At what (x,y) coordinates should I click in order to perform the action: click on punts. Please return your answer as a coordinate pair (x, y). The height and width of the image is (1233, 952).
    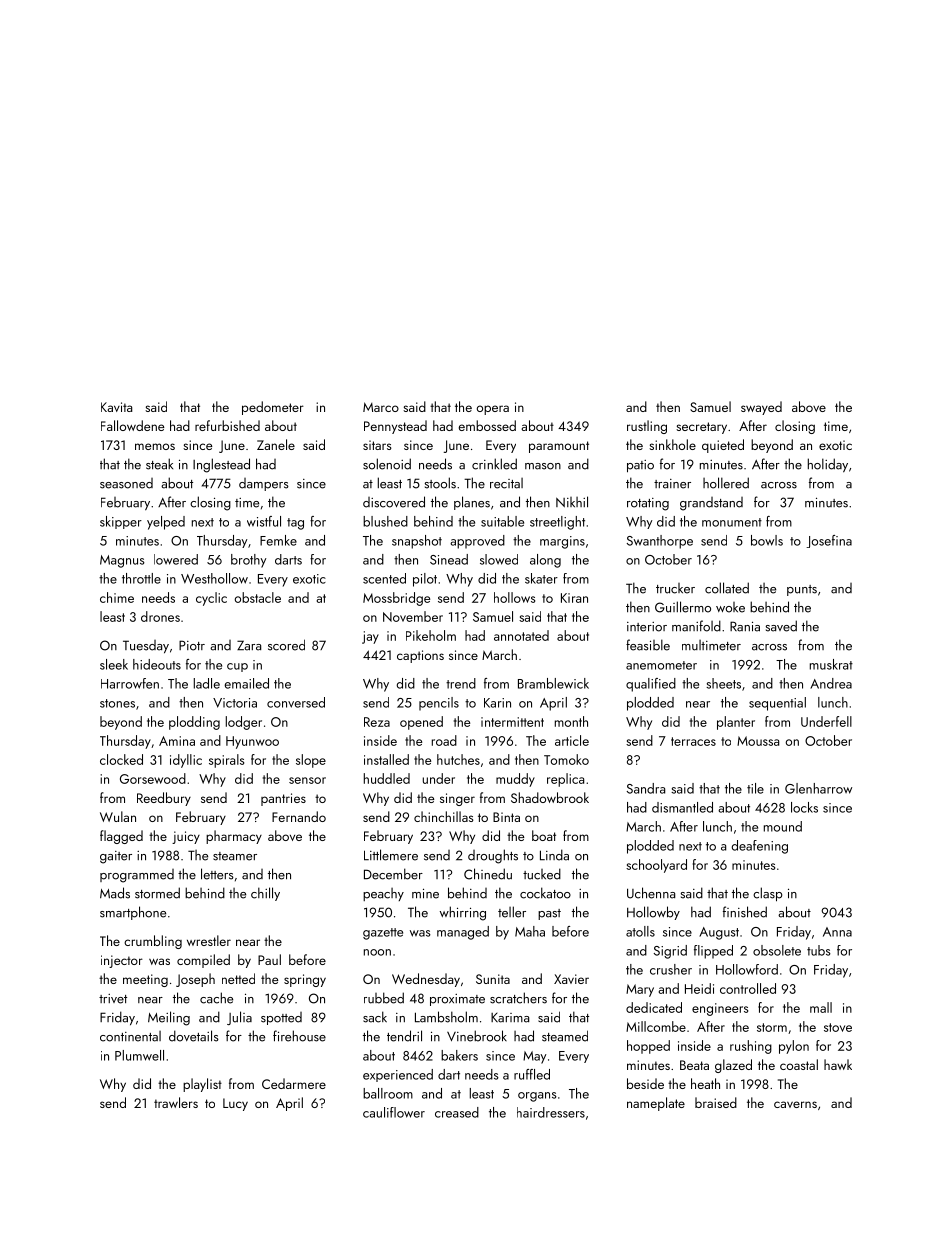
    Looking at the image, I should click on (802, 590).
